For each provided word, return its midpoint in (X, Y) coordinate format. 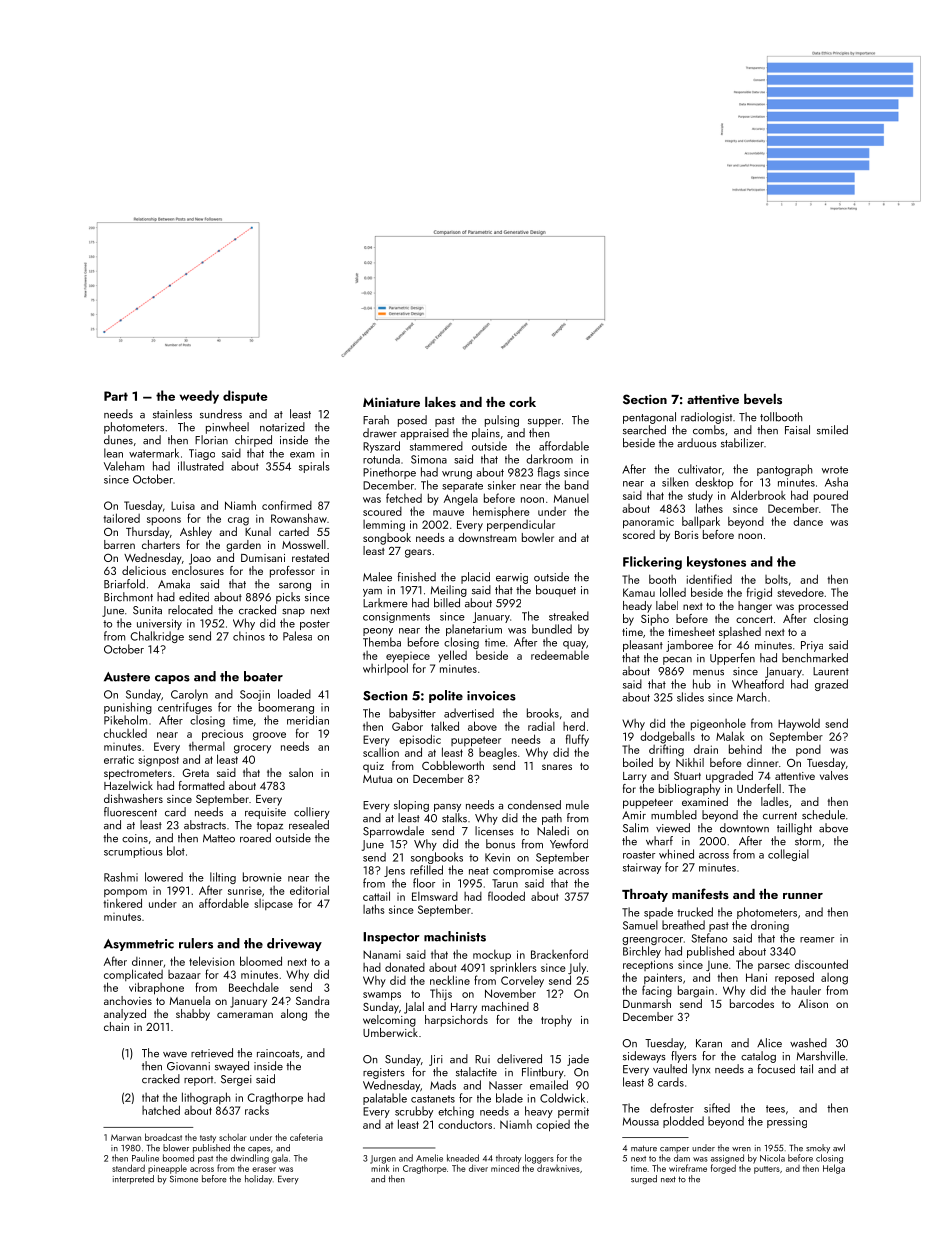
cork (522, 402)
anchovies (128, 1000)
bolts (776, 579)
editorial (309, 890)
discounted (821, 964)
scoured (382, 511)
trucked (695, 912)
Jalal (414, 1008)
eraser (264, 1169)
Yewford (569, 844)
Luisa (183, 505)
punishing (128, 708)
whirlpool (385, 669)
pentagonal (649, 418)
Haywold (799, 724)
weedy (199, 397)
